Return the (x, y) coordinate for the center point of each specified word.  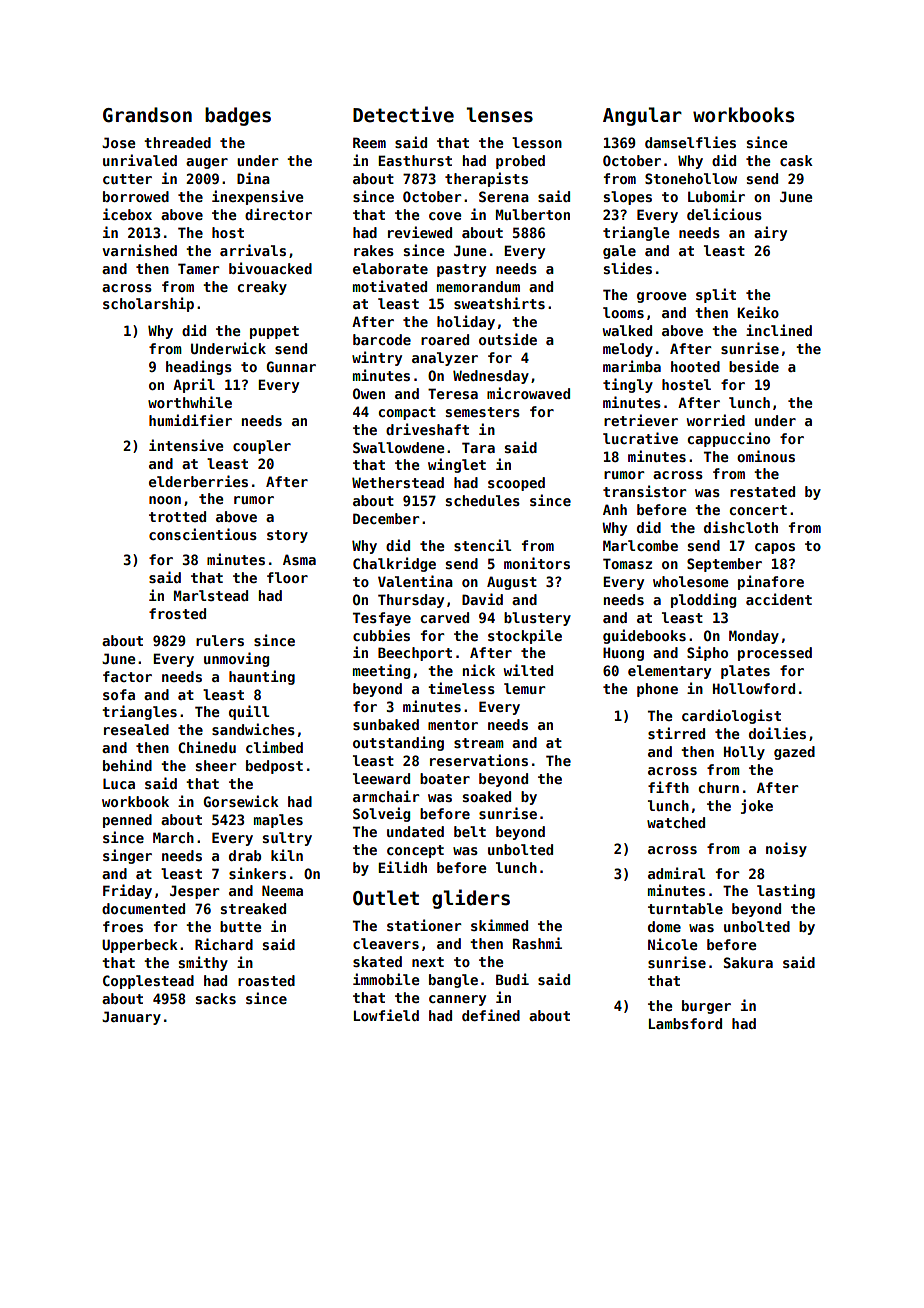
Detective (403, 114)
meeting (381, 671)
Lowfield (386, 1015)
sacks (216, 998)
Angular (642, 116)
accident (779, 599)
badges (238, 116)
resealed (136, 729)
